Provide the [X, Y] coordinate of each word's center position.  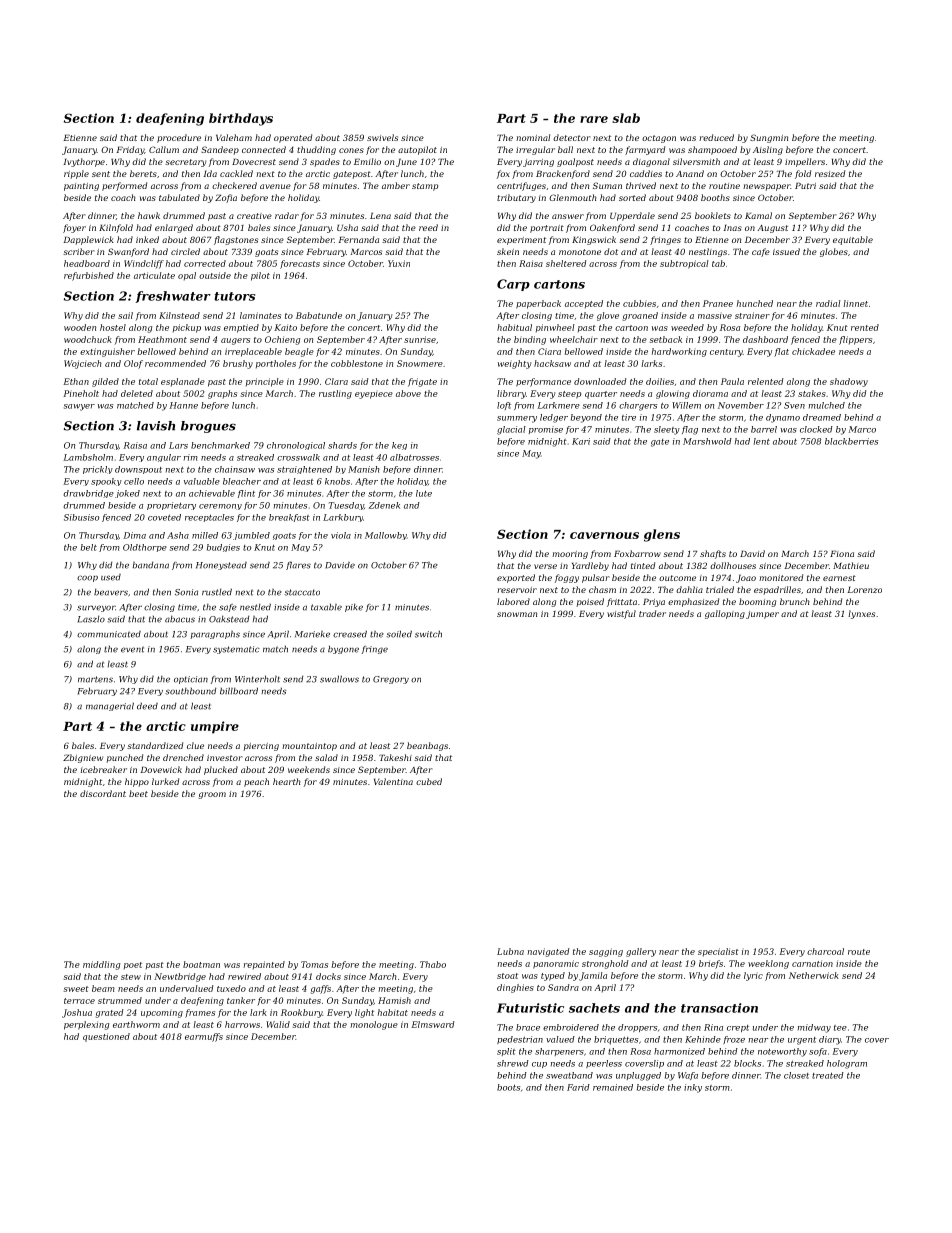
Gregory [391, 680]
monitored [781, 577]
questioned [106, 1037]
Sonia [186, 592]
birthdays [241, 119]
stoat [507, 976]
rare [594, 119]
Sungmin [769, 138]
